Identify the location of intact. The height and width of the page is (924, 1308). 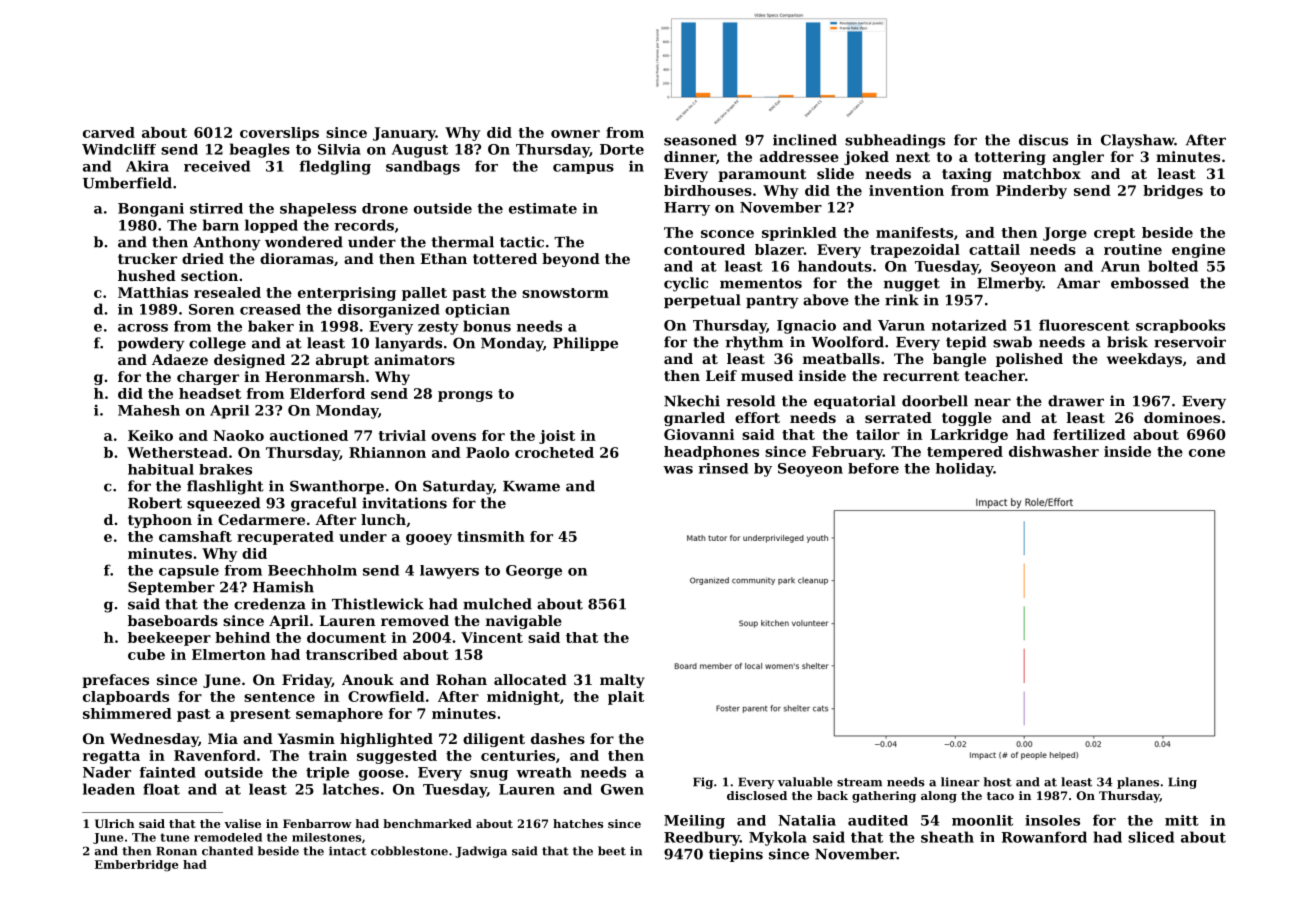
(348, 851).
